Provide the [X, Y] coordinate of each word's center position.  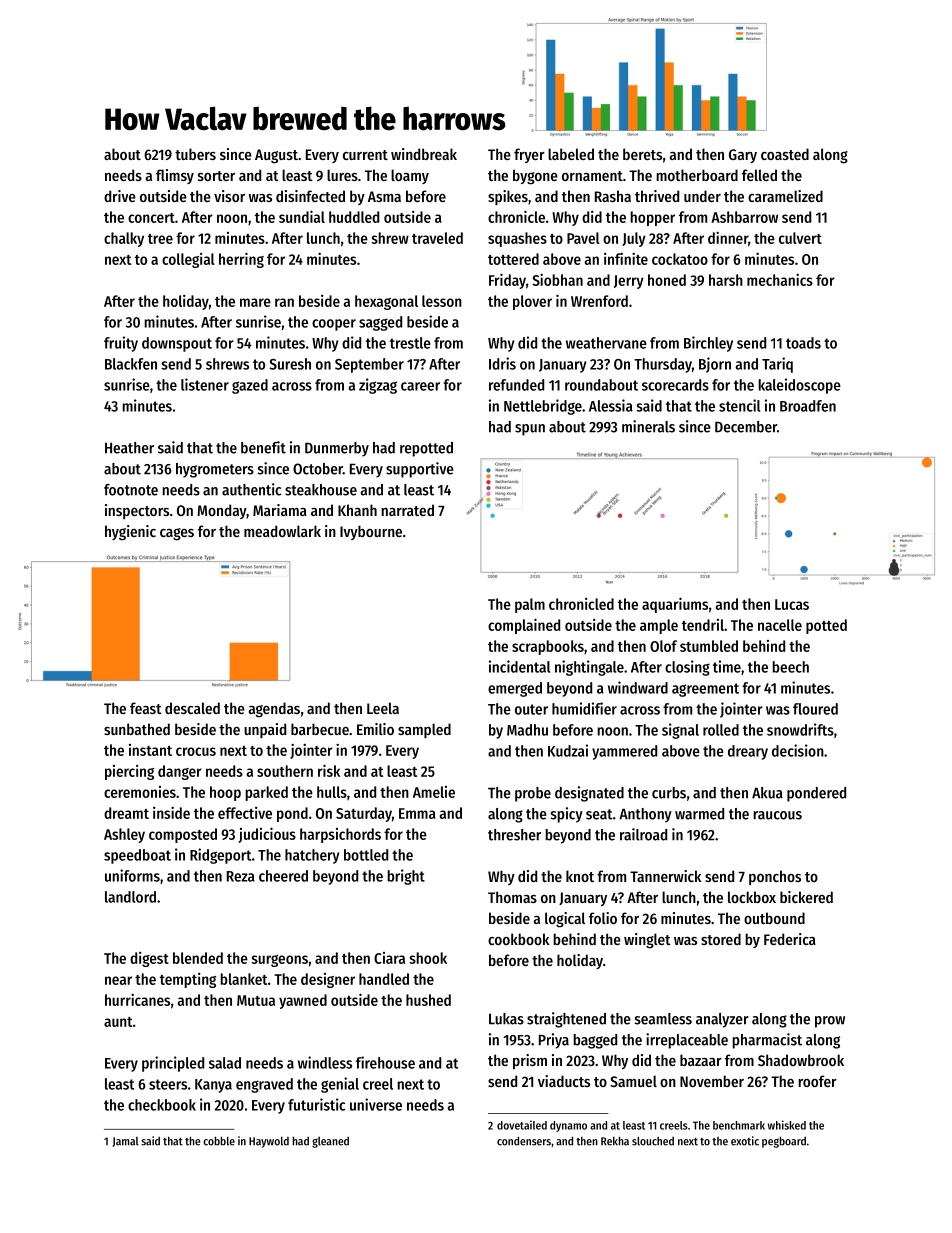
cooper [334, 325]
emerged [515, 689]
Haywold [269, 1142]
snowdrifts [800, 729]
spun [530, 430]
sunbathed [137, 729]
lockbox [752, 897]
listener [205, 384]
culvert [800, 238]
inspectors [137, 511]
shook [428, 958]
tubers [195, 154]
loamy [410, 176]
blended [198, 958]
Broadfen [808, 406]
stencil [739, 405]
